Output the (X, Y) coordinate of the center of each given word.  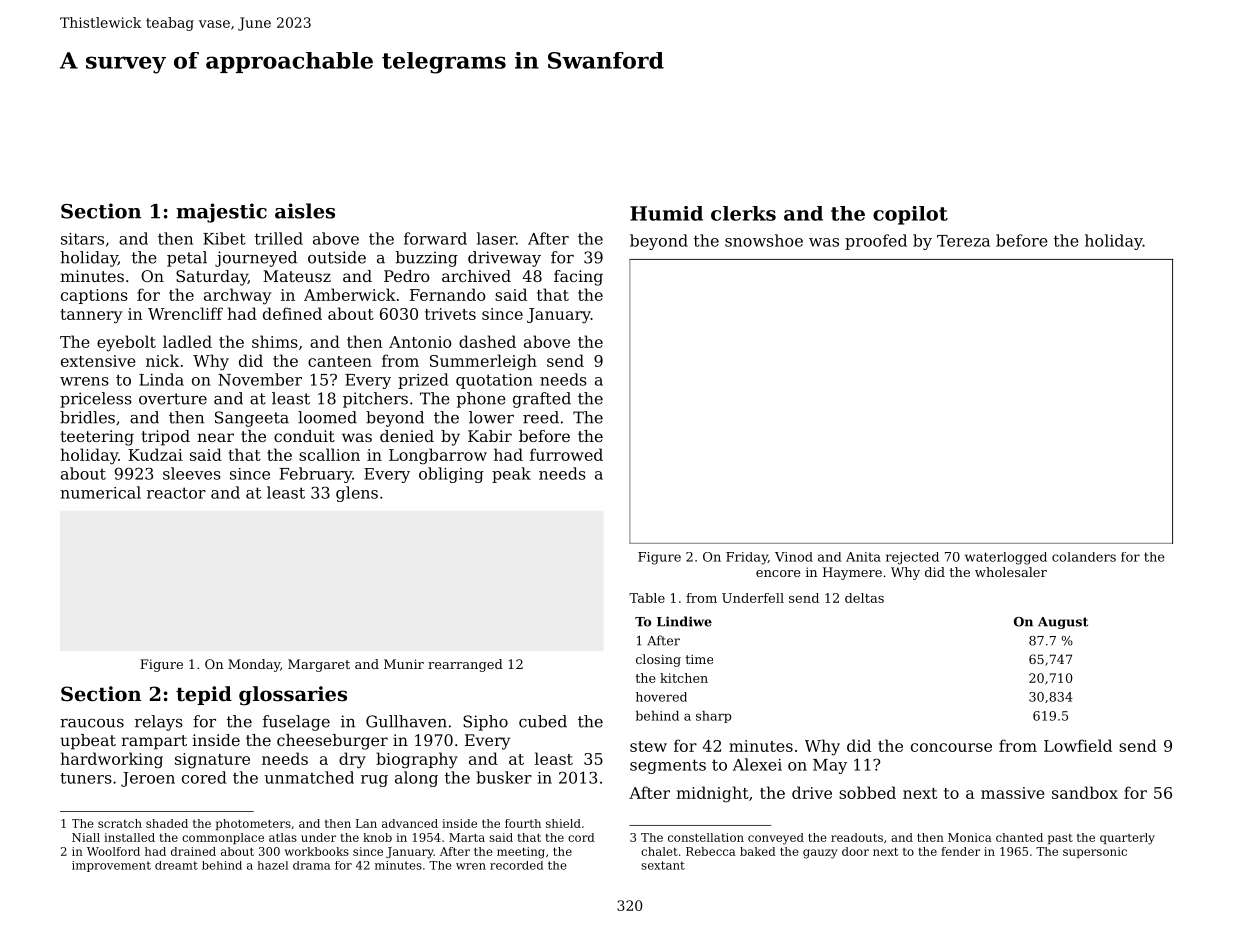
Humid (666, 213)
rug (374, 781)
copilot (910, 215)
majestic (221, 213)
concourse (951, 747)
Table (647, 598)
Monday (254, 665)
